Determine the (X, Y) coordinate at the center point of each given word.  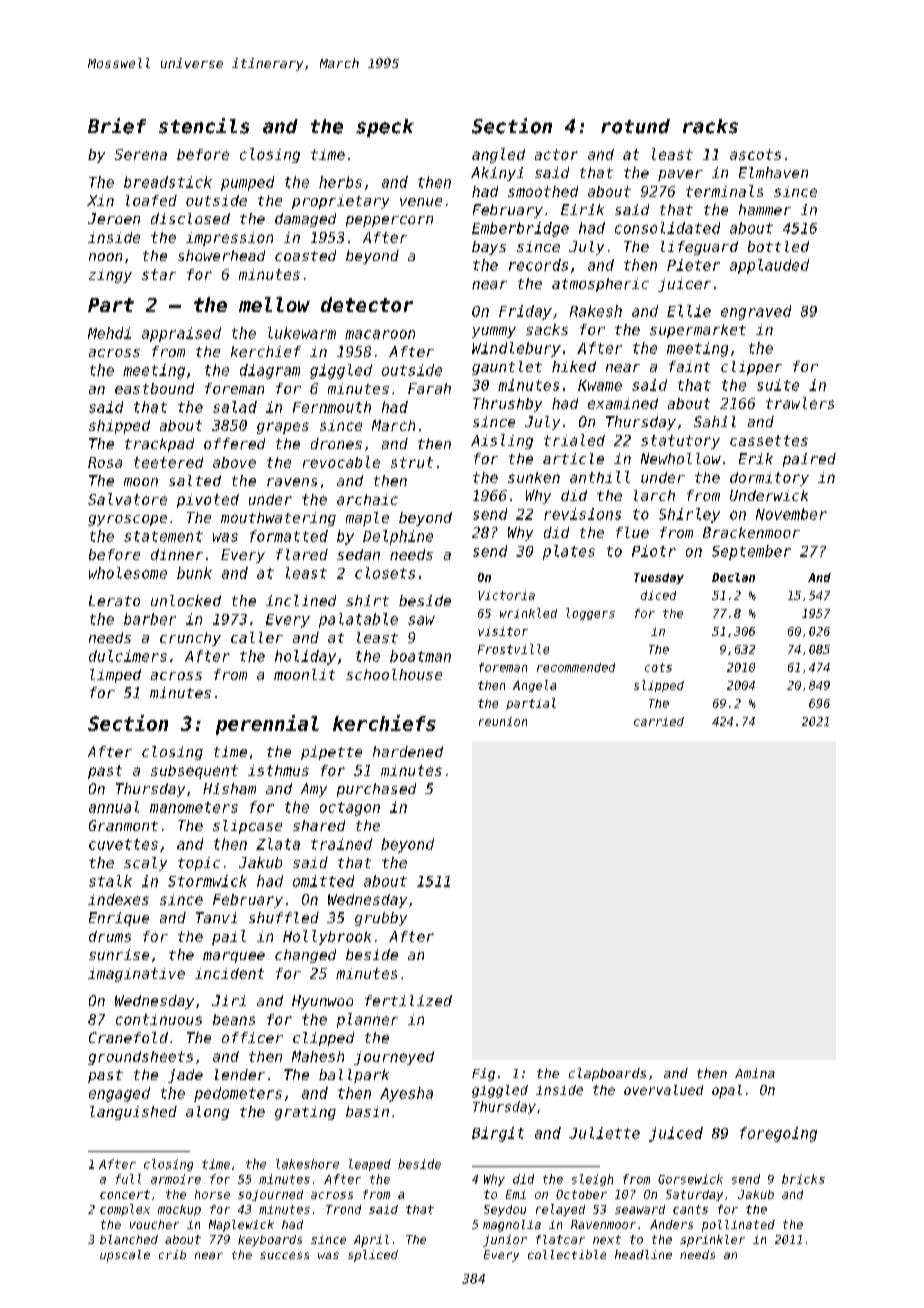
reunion (503, 721)
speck (385, 128)
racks (710, 126)
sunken (534, 477)
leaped (370, 1165)
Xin (100, 200)
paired (809, 460)
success (284, 1255)
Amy (314, 790)
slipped (659, 686)
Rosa (105, 462)
